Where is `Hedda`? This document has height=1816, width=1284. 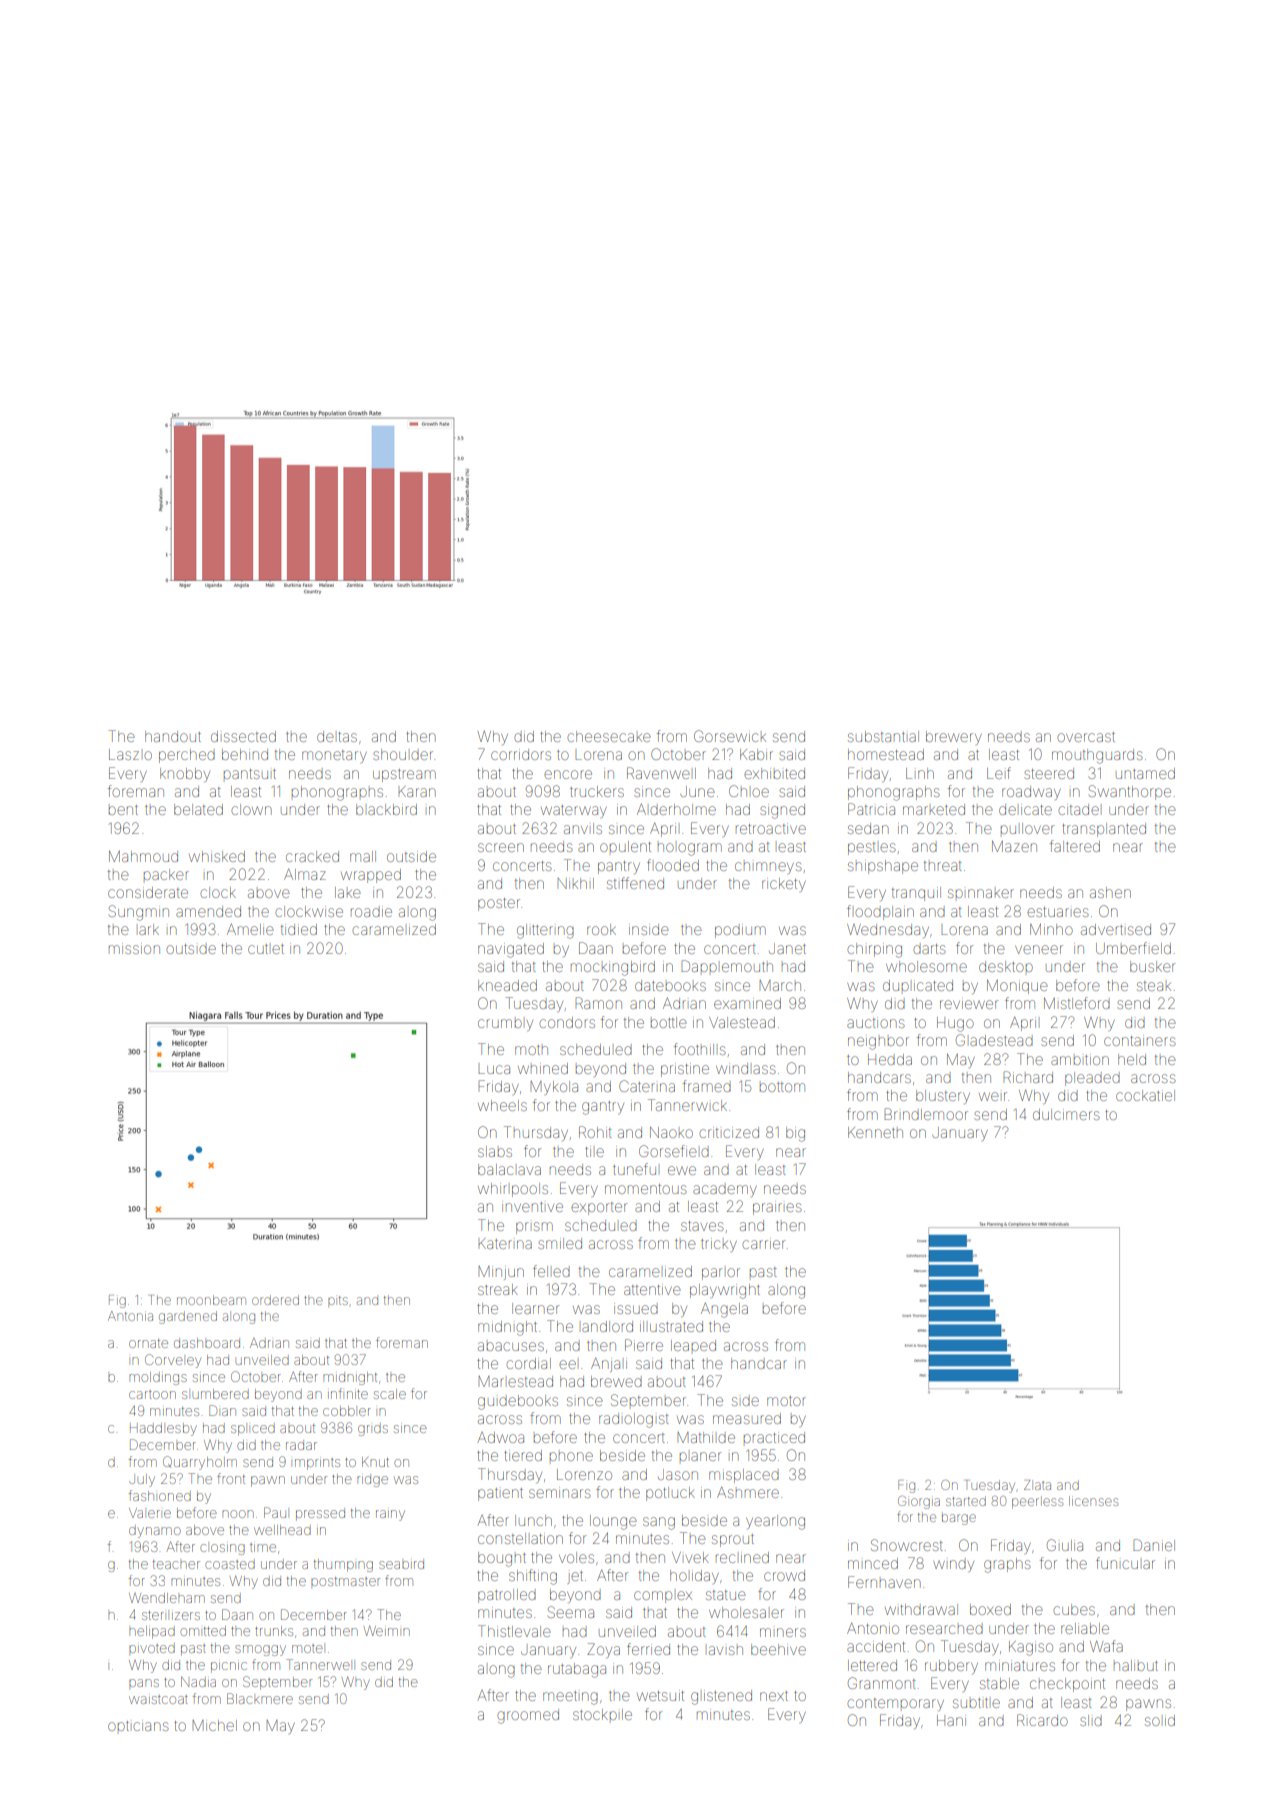 Hedda is located at coordinates (890, 1059).
